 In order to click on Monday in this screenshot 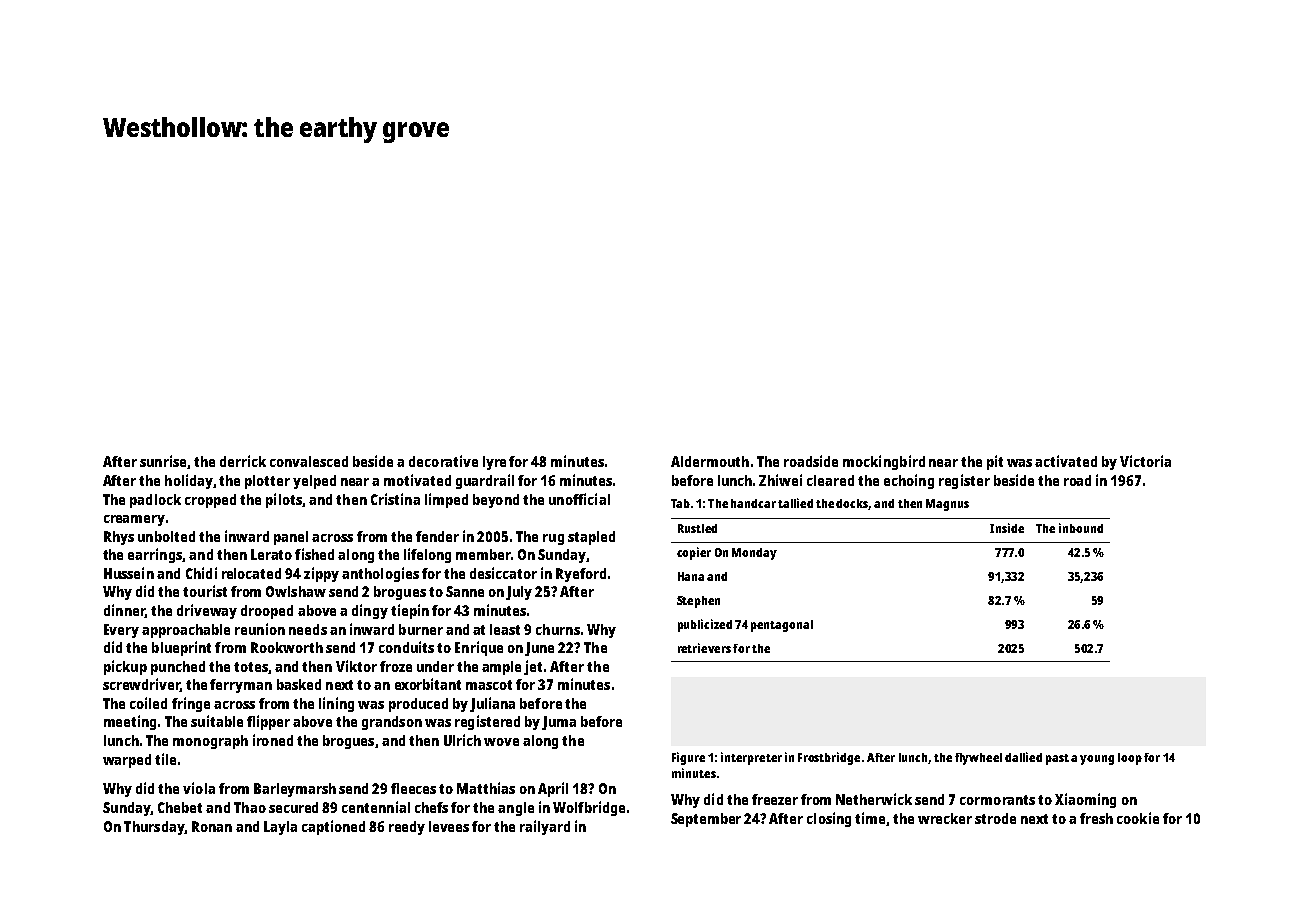, I will do `click(754, 554)`.
